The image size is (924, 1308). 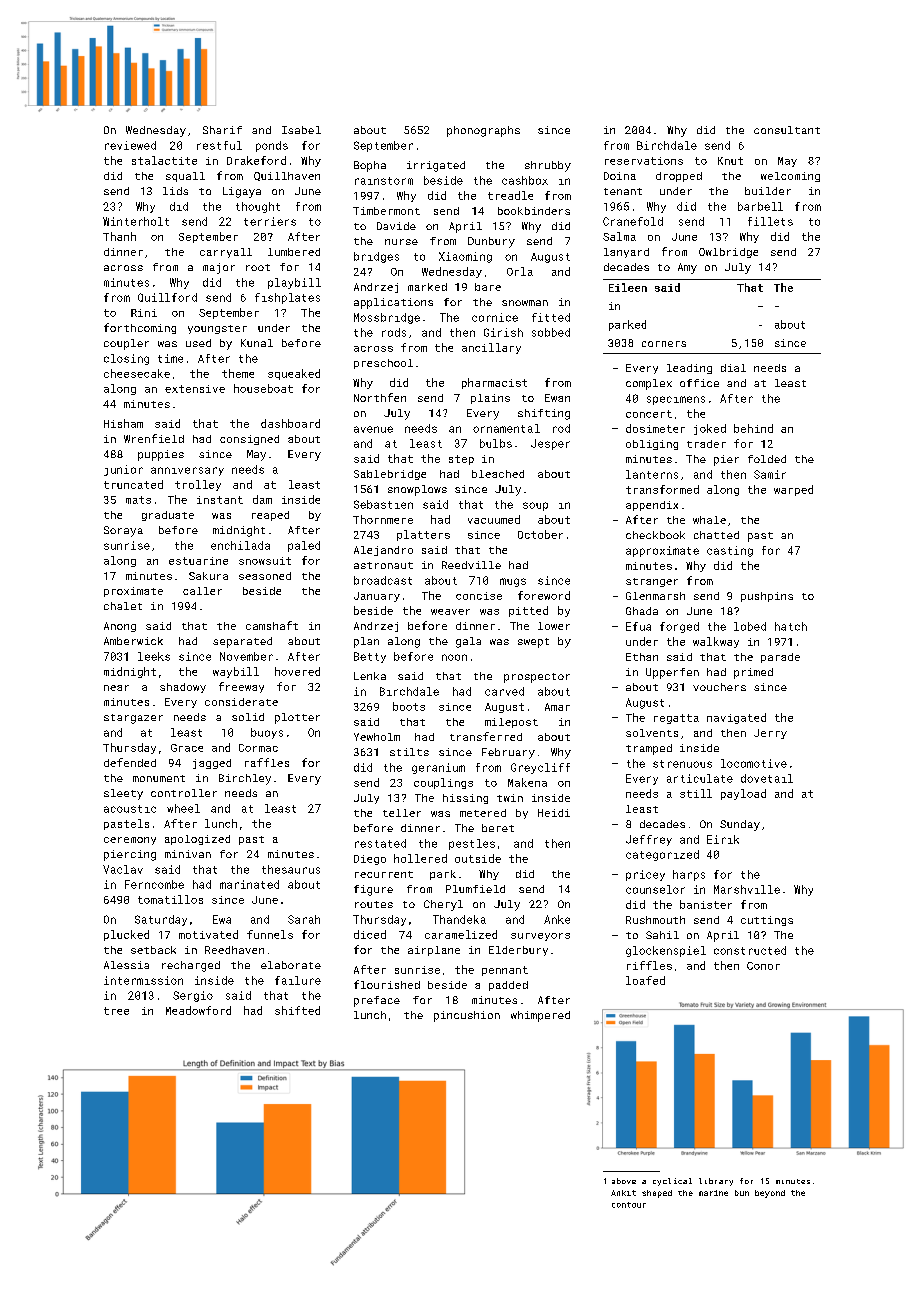 I want to click on dial, so click(x=733, y=368).
